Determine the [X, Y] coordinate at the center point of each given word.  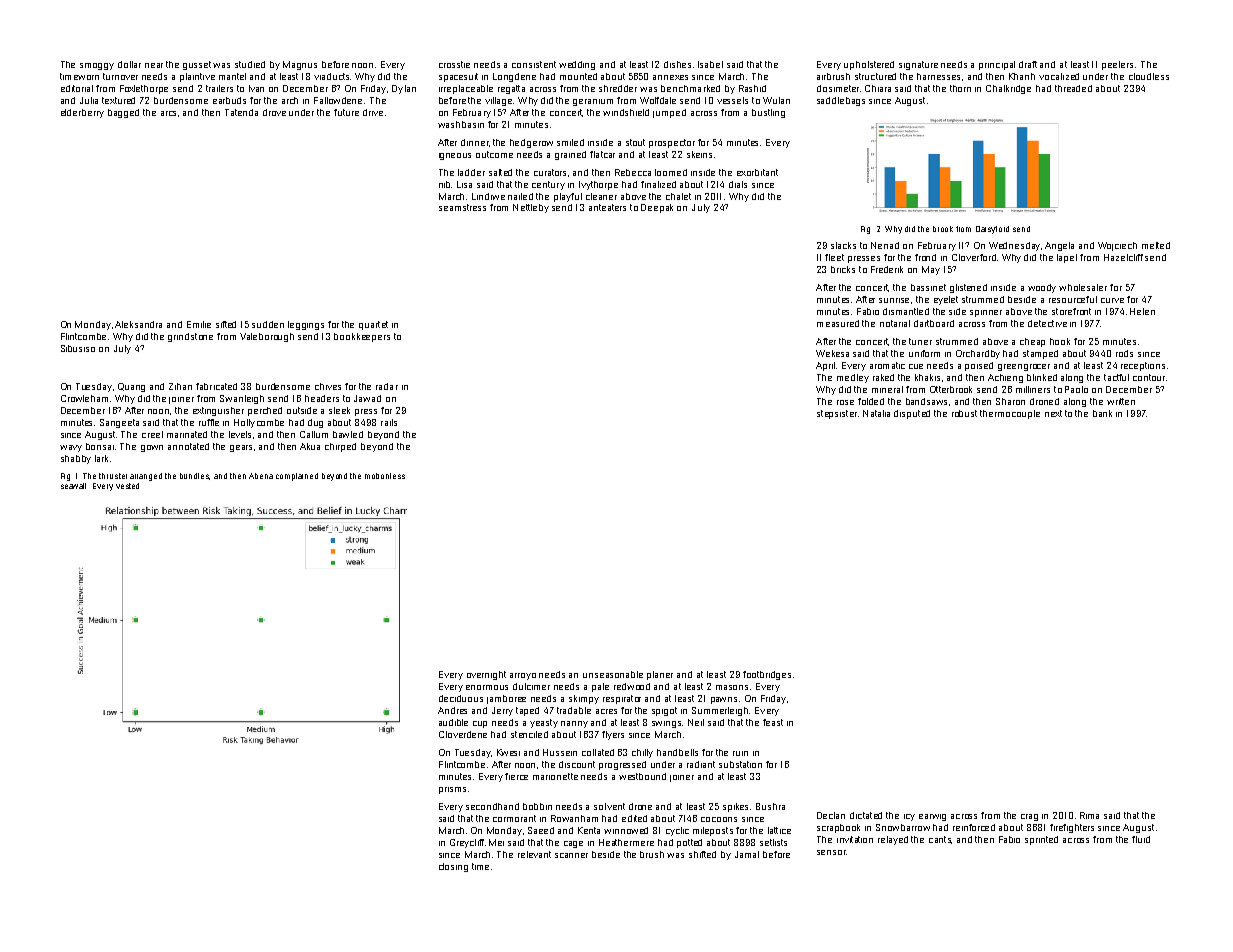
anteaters [607, 207]
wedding [577, 65]
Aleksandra [138, 324]
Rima [1089, 815]
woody [1042, 288]
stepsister [837, 414]
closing [453, 867]
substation [740, 764]
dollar [129, 64]
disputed [912, 414]
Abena [261, 476]
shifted [702, 854]
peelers [1117, 65]
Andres [452, 710]
